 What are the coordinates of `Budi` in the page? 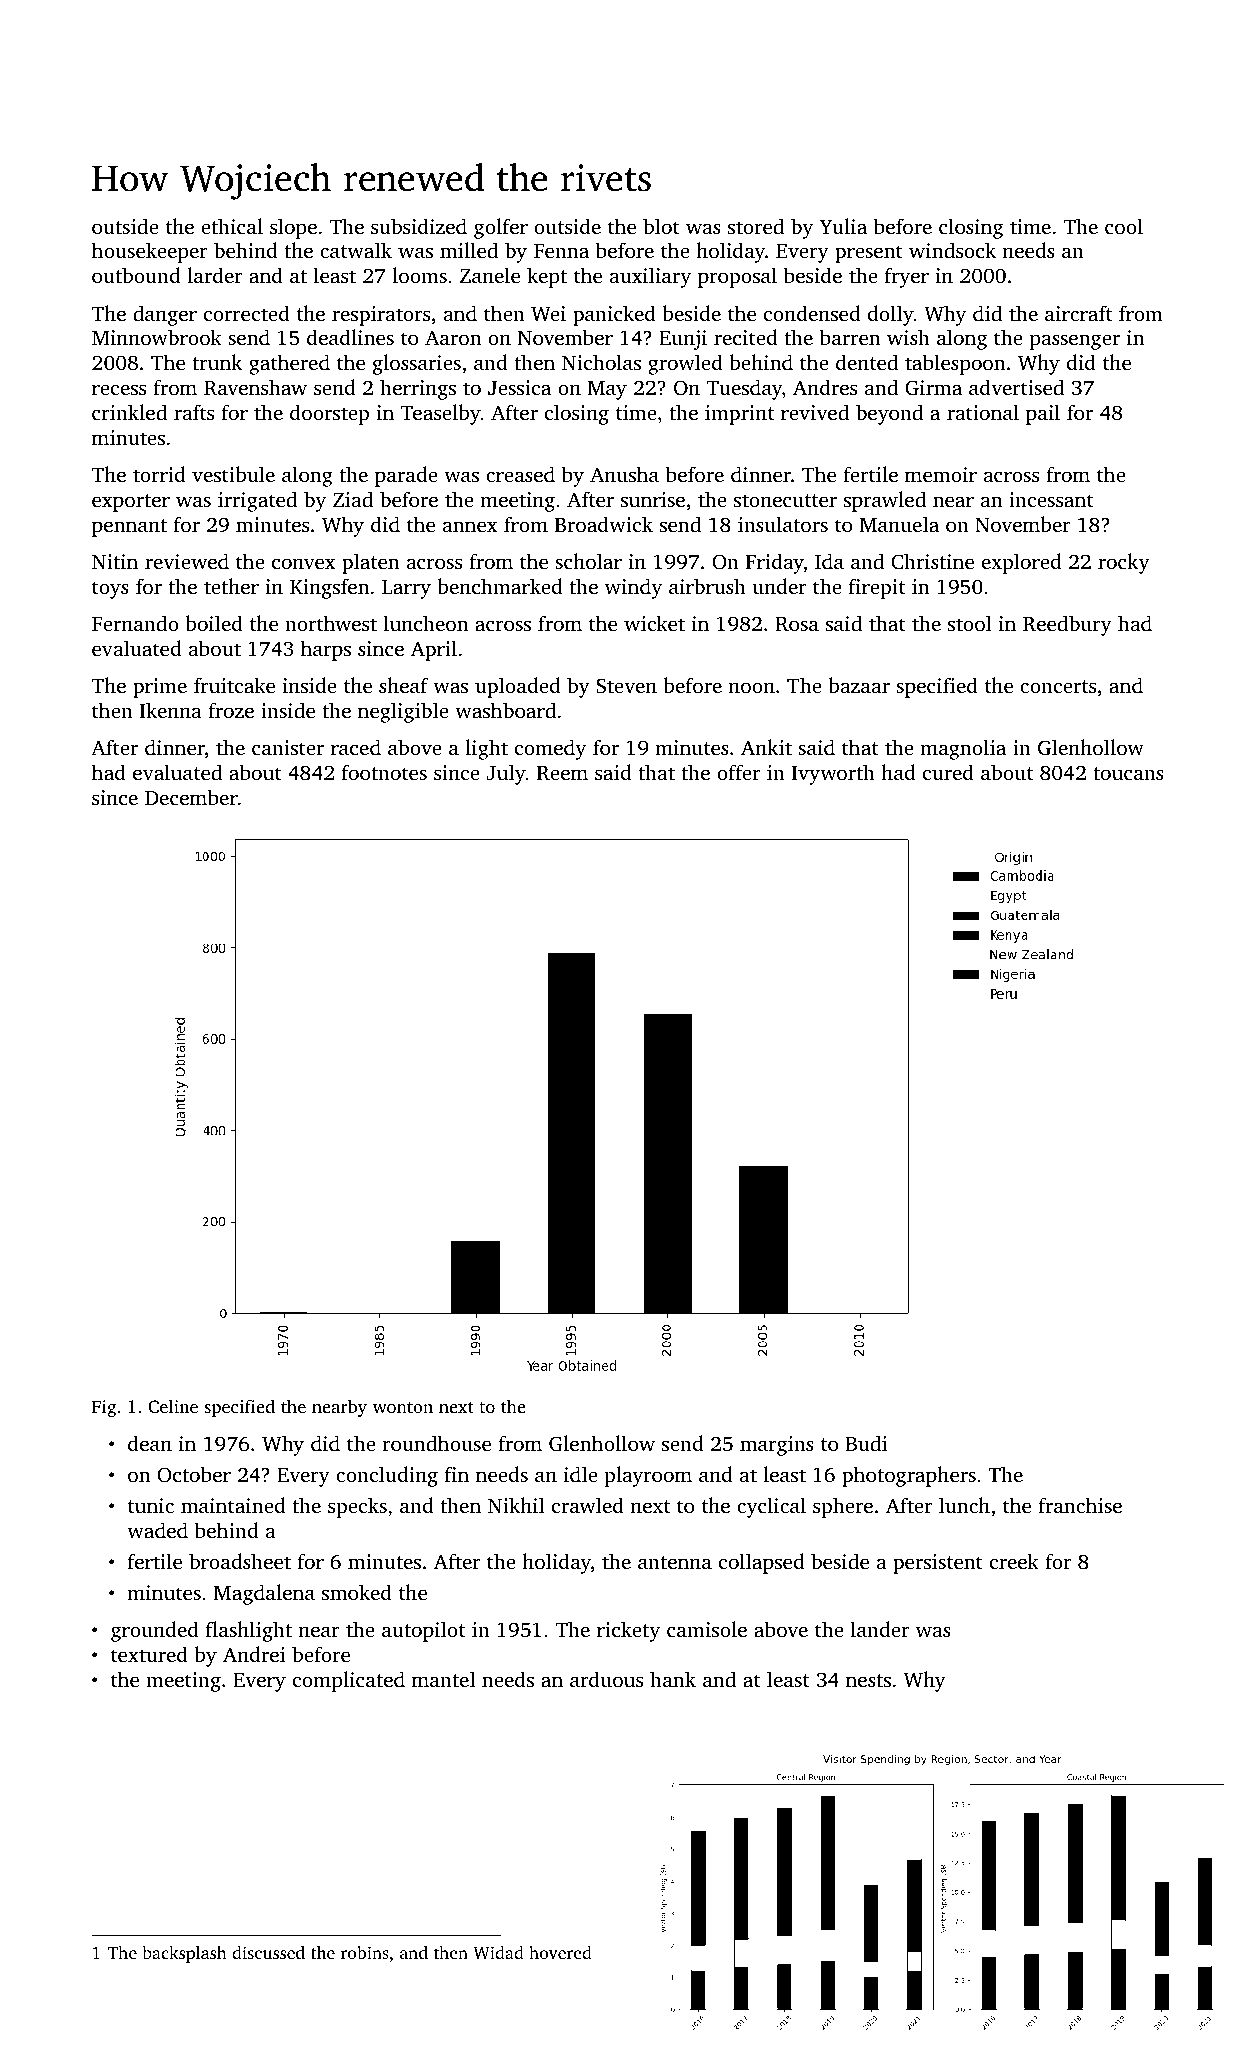 It's located at (866, 1443).
